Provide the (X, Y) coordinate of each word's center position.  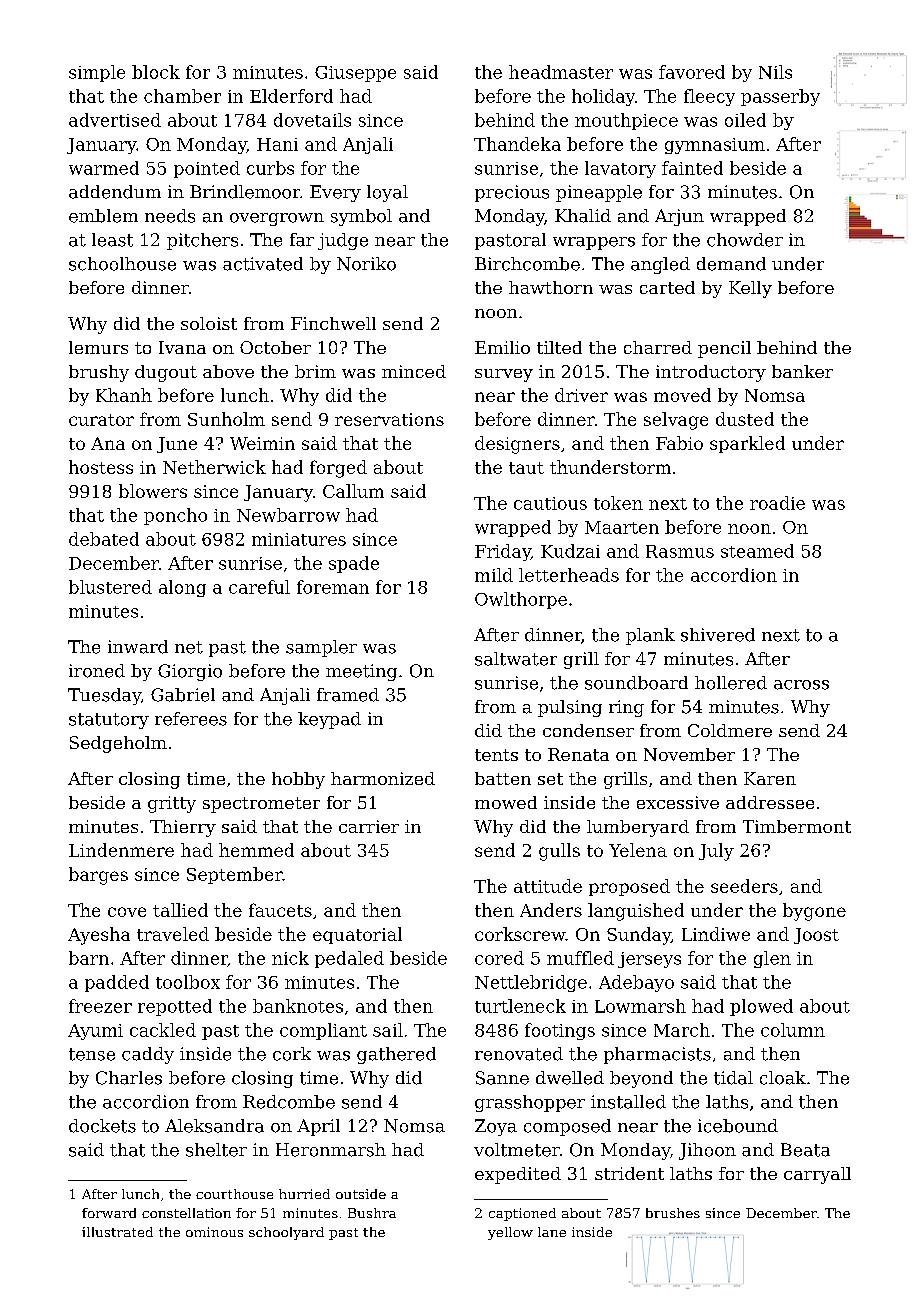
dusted (745, 419)
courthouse (234, 1194)
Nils (775, 72)
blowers (153, 491)
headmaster (561, 72)
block (156, 72)
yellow (510, 1233)
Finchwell (333, 323)
